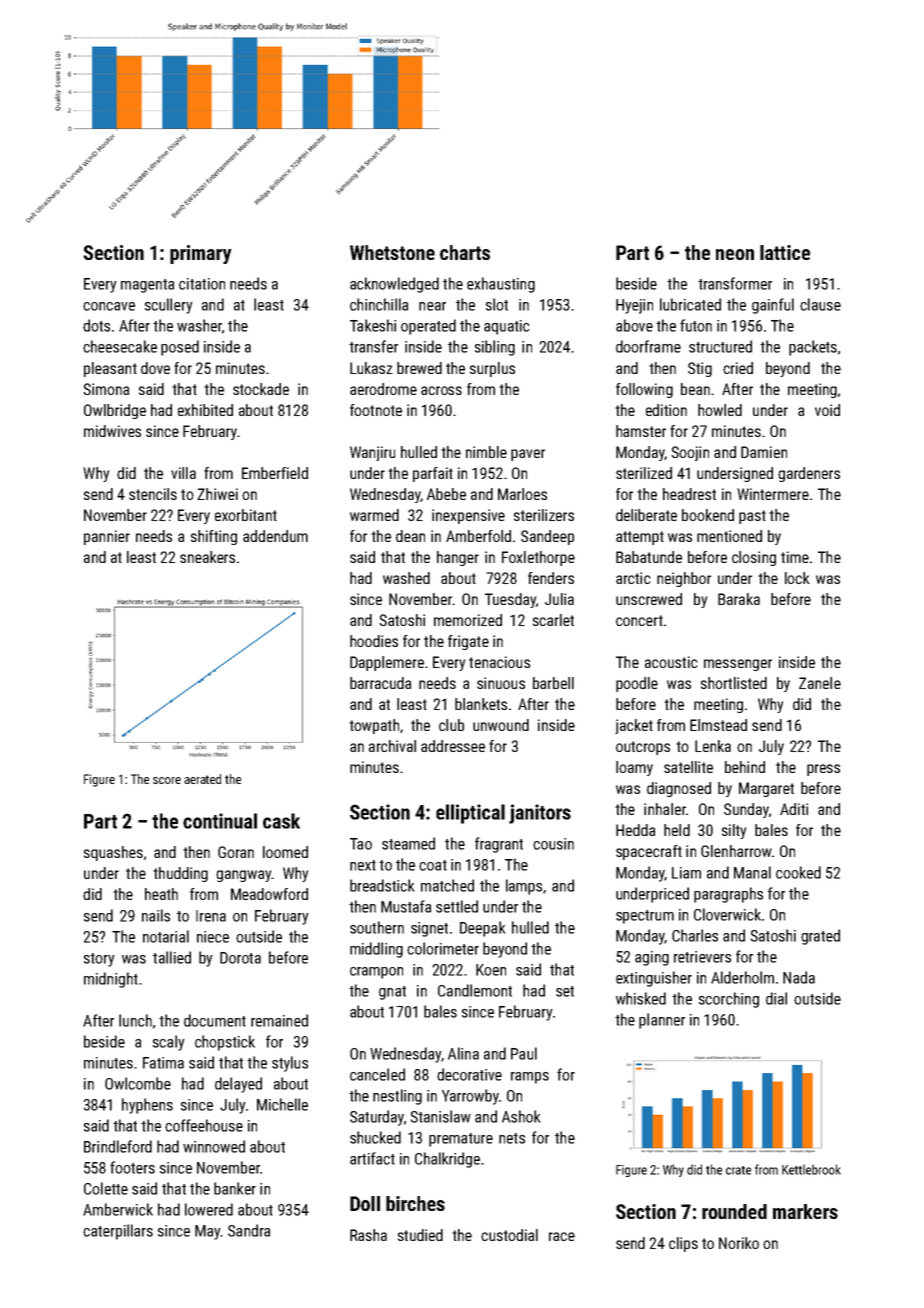 Image resolution: width=924 pixels, height=1308 pixels. I want to click on Whetstone, so click(392, 252).
